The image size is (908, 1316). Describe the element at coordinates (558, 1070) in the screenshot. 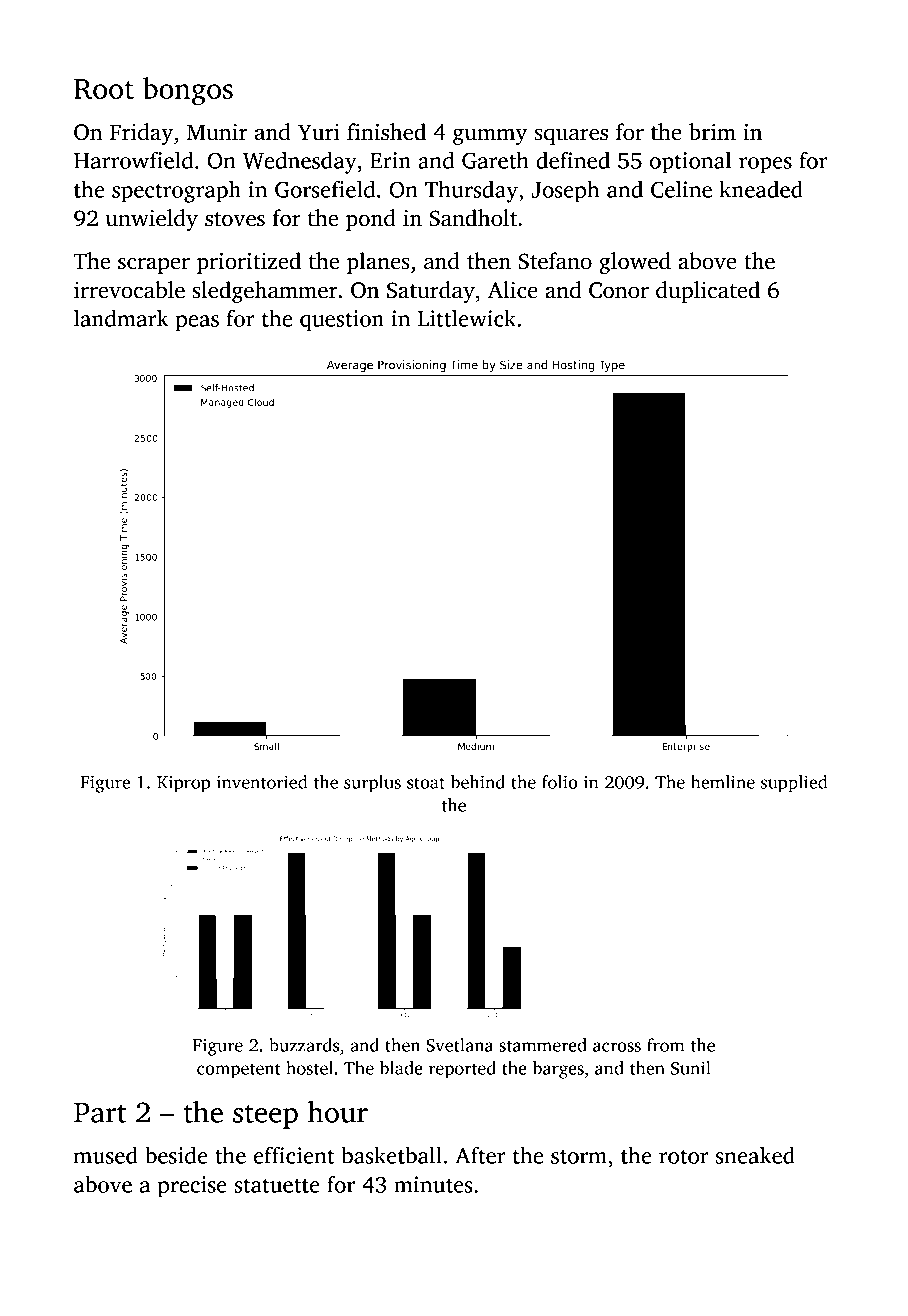

I see `barges` at that location.
